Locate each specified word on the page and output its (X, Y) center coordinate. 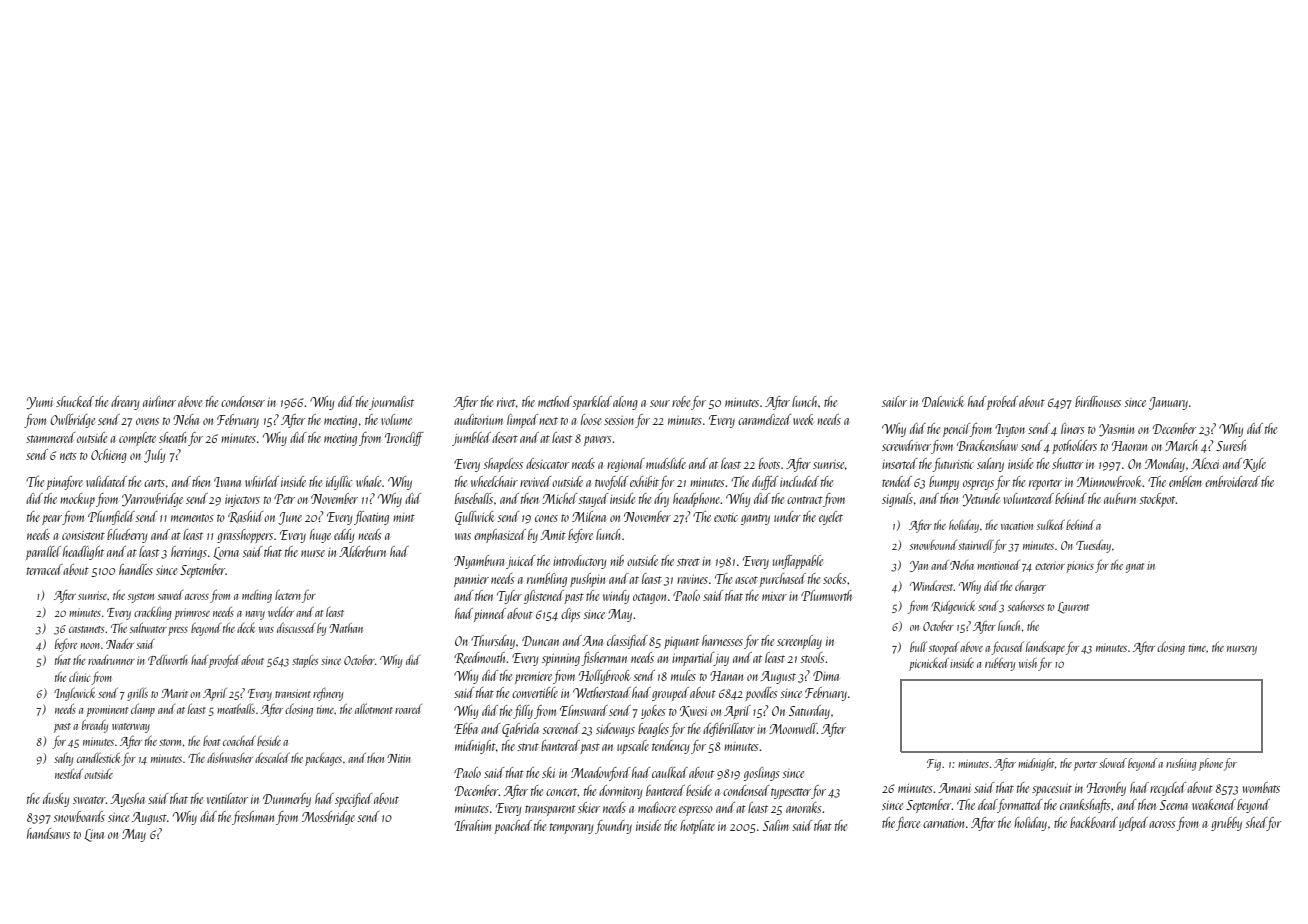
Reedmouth (480, 658)
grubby (1226, 824)
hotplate (697, 827)
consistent (83, 535)
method (555, 401)
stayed (594, 500)
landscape (1045, 648)
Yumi (39, 403)
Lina (94, 835)
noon (90, 646)
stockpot (1158, 500)
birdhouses (1098, 401)
